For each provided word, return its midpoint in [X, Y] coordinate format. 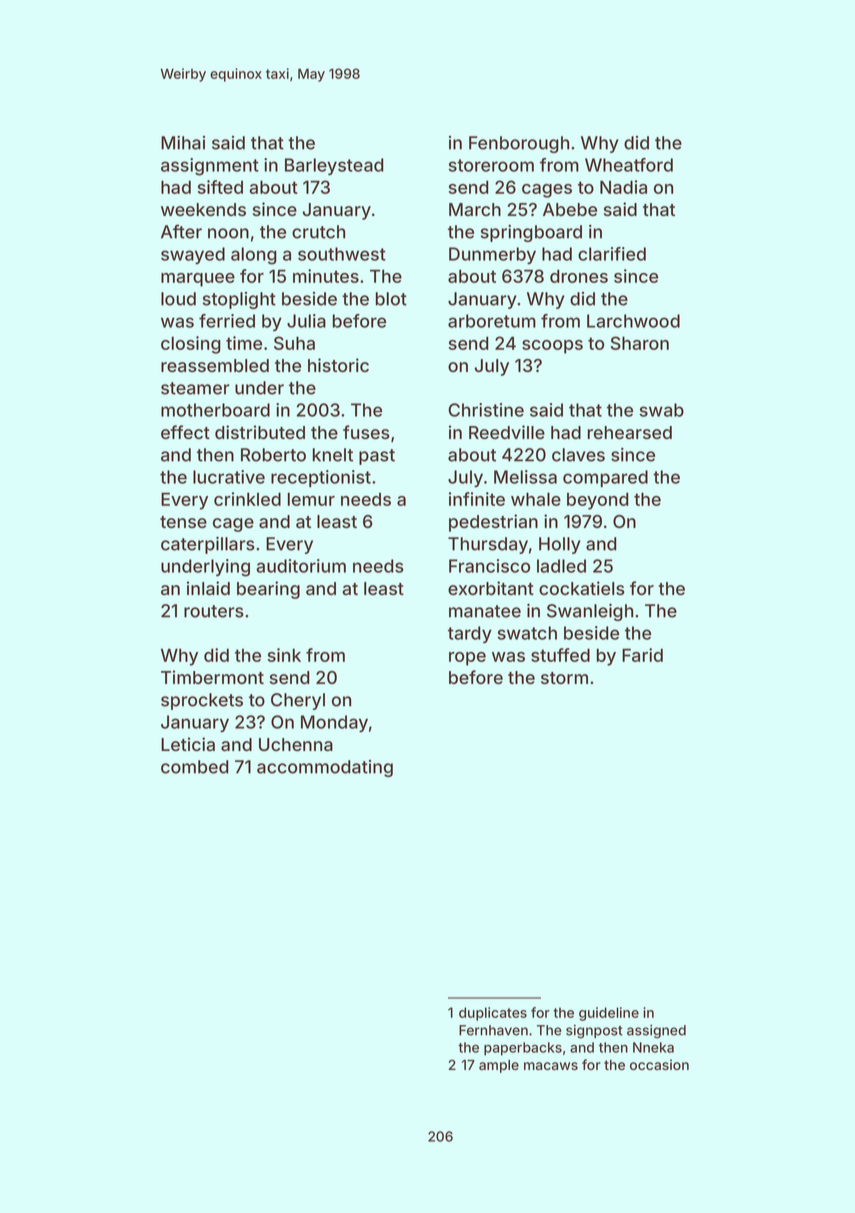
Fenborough [519, 144]
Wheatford [629, 165]
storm [564, 678]
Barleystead [334, 166]
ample [499, 1066]
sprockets [202, 701]
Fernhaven [493, 1030]
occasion [659, 1064]
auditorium [301, 566]
